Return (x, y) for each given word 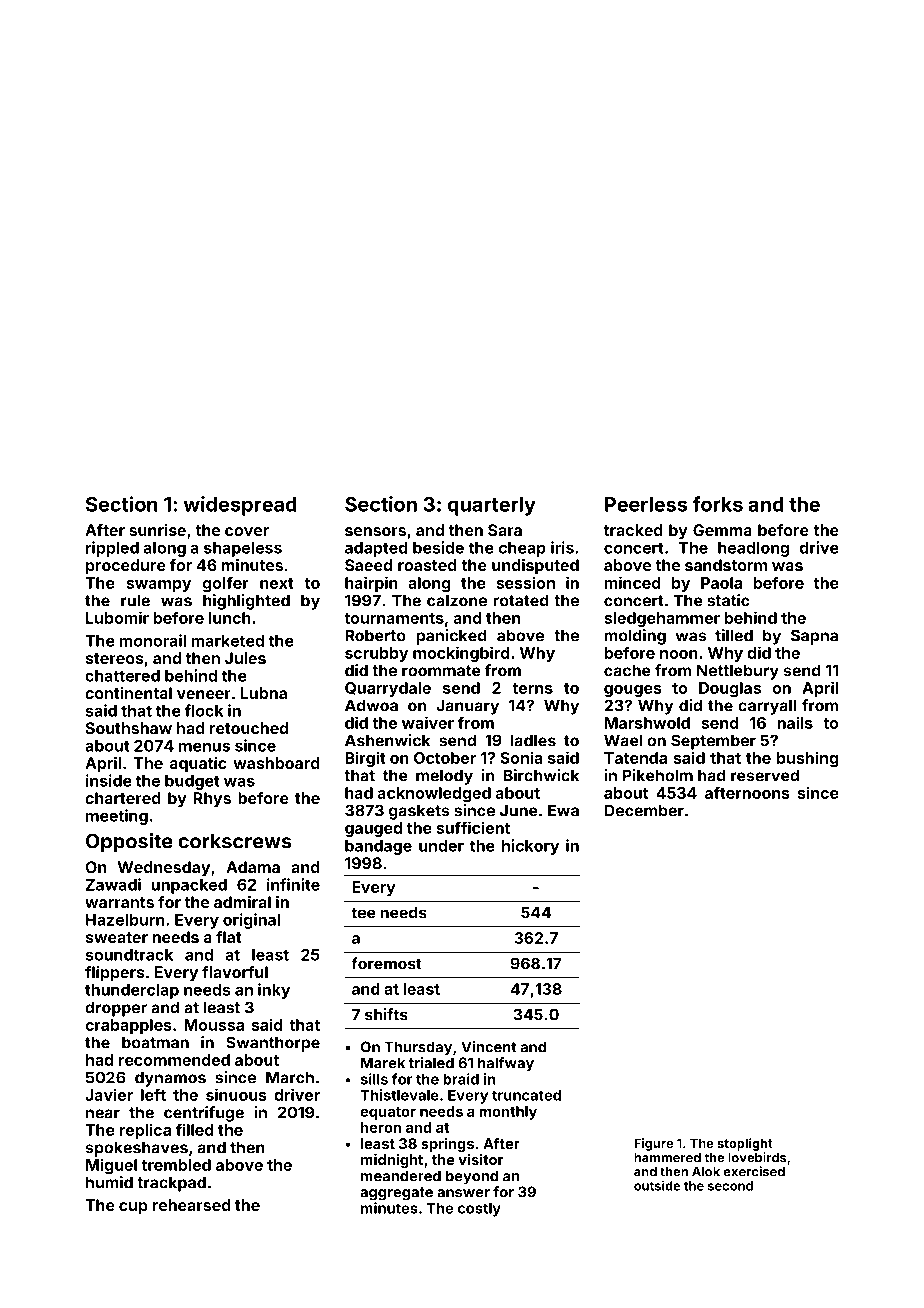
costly (479, 1210)
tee (363, 913)
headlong (753, 549)
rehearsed (191, 1205)
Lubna (264, 693)
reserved (765, 775)
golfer (226, 584)
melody (444, 777)
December (644, 810)
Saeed (368, 565)
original (251, 921)
